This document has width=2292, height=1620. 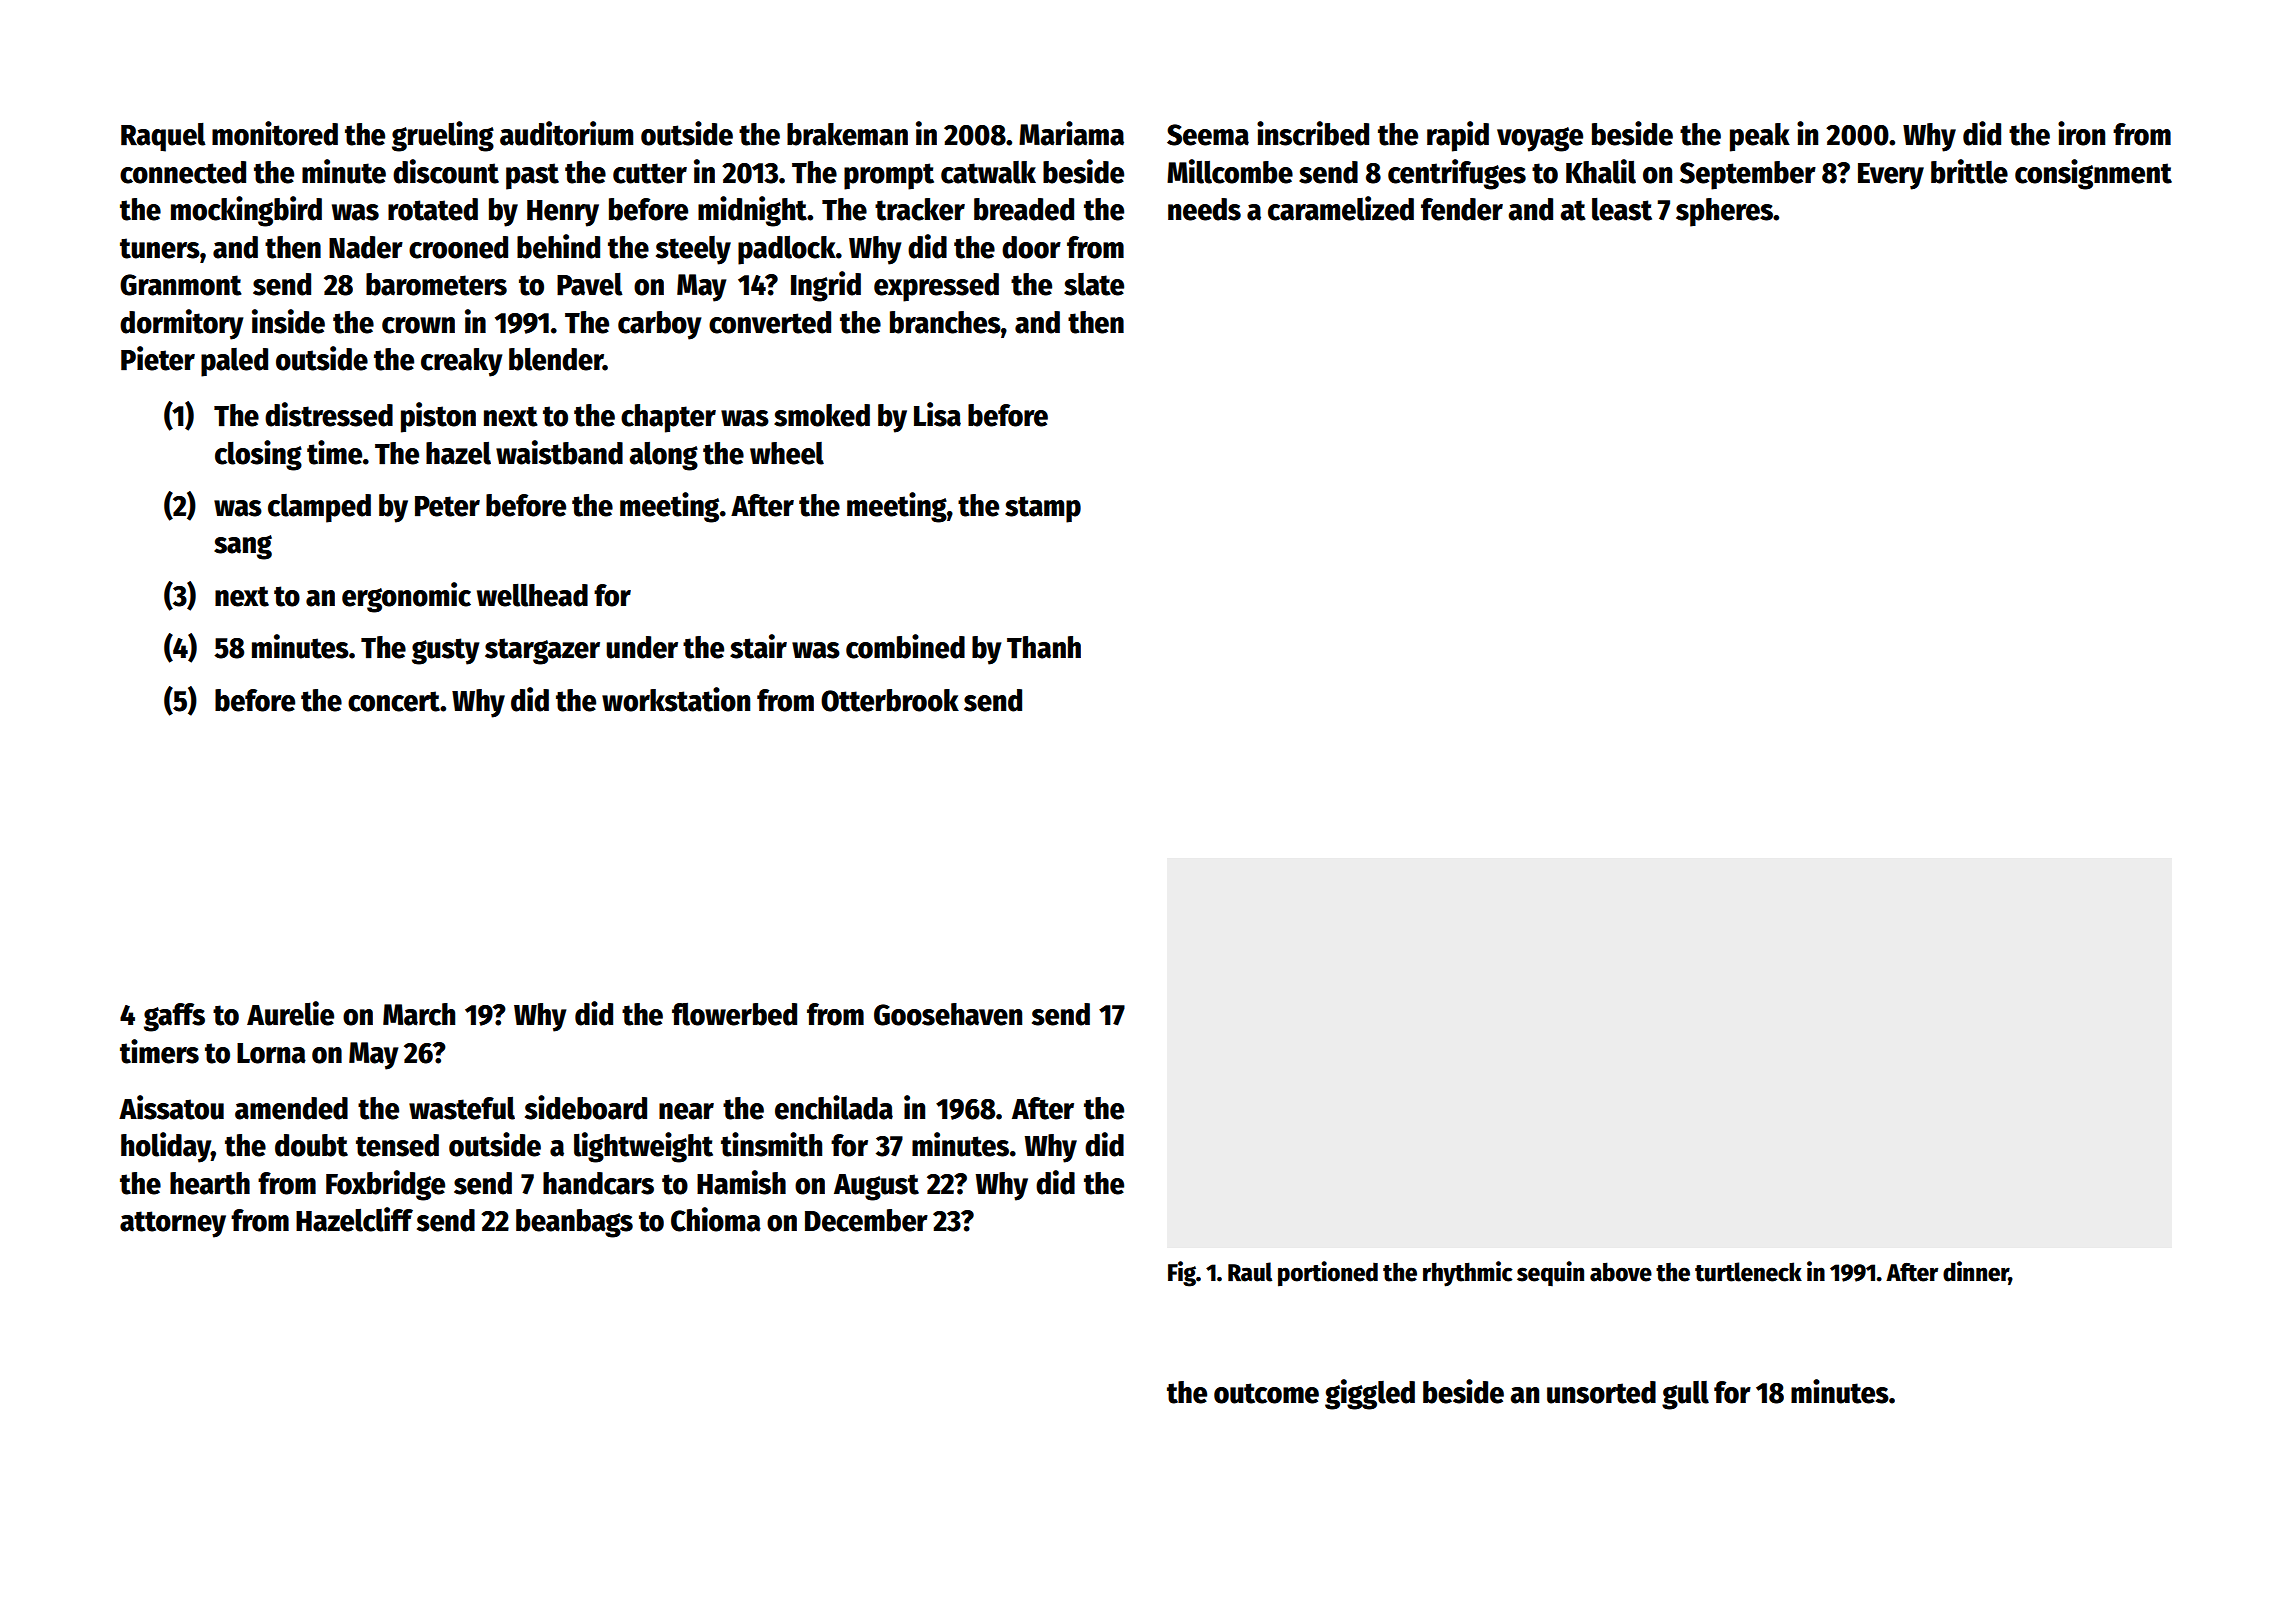 I want to click on Thanh, so click(x=1044, y=647).
